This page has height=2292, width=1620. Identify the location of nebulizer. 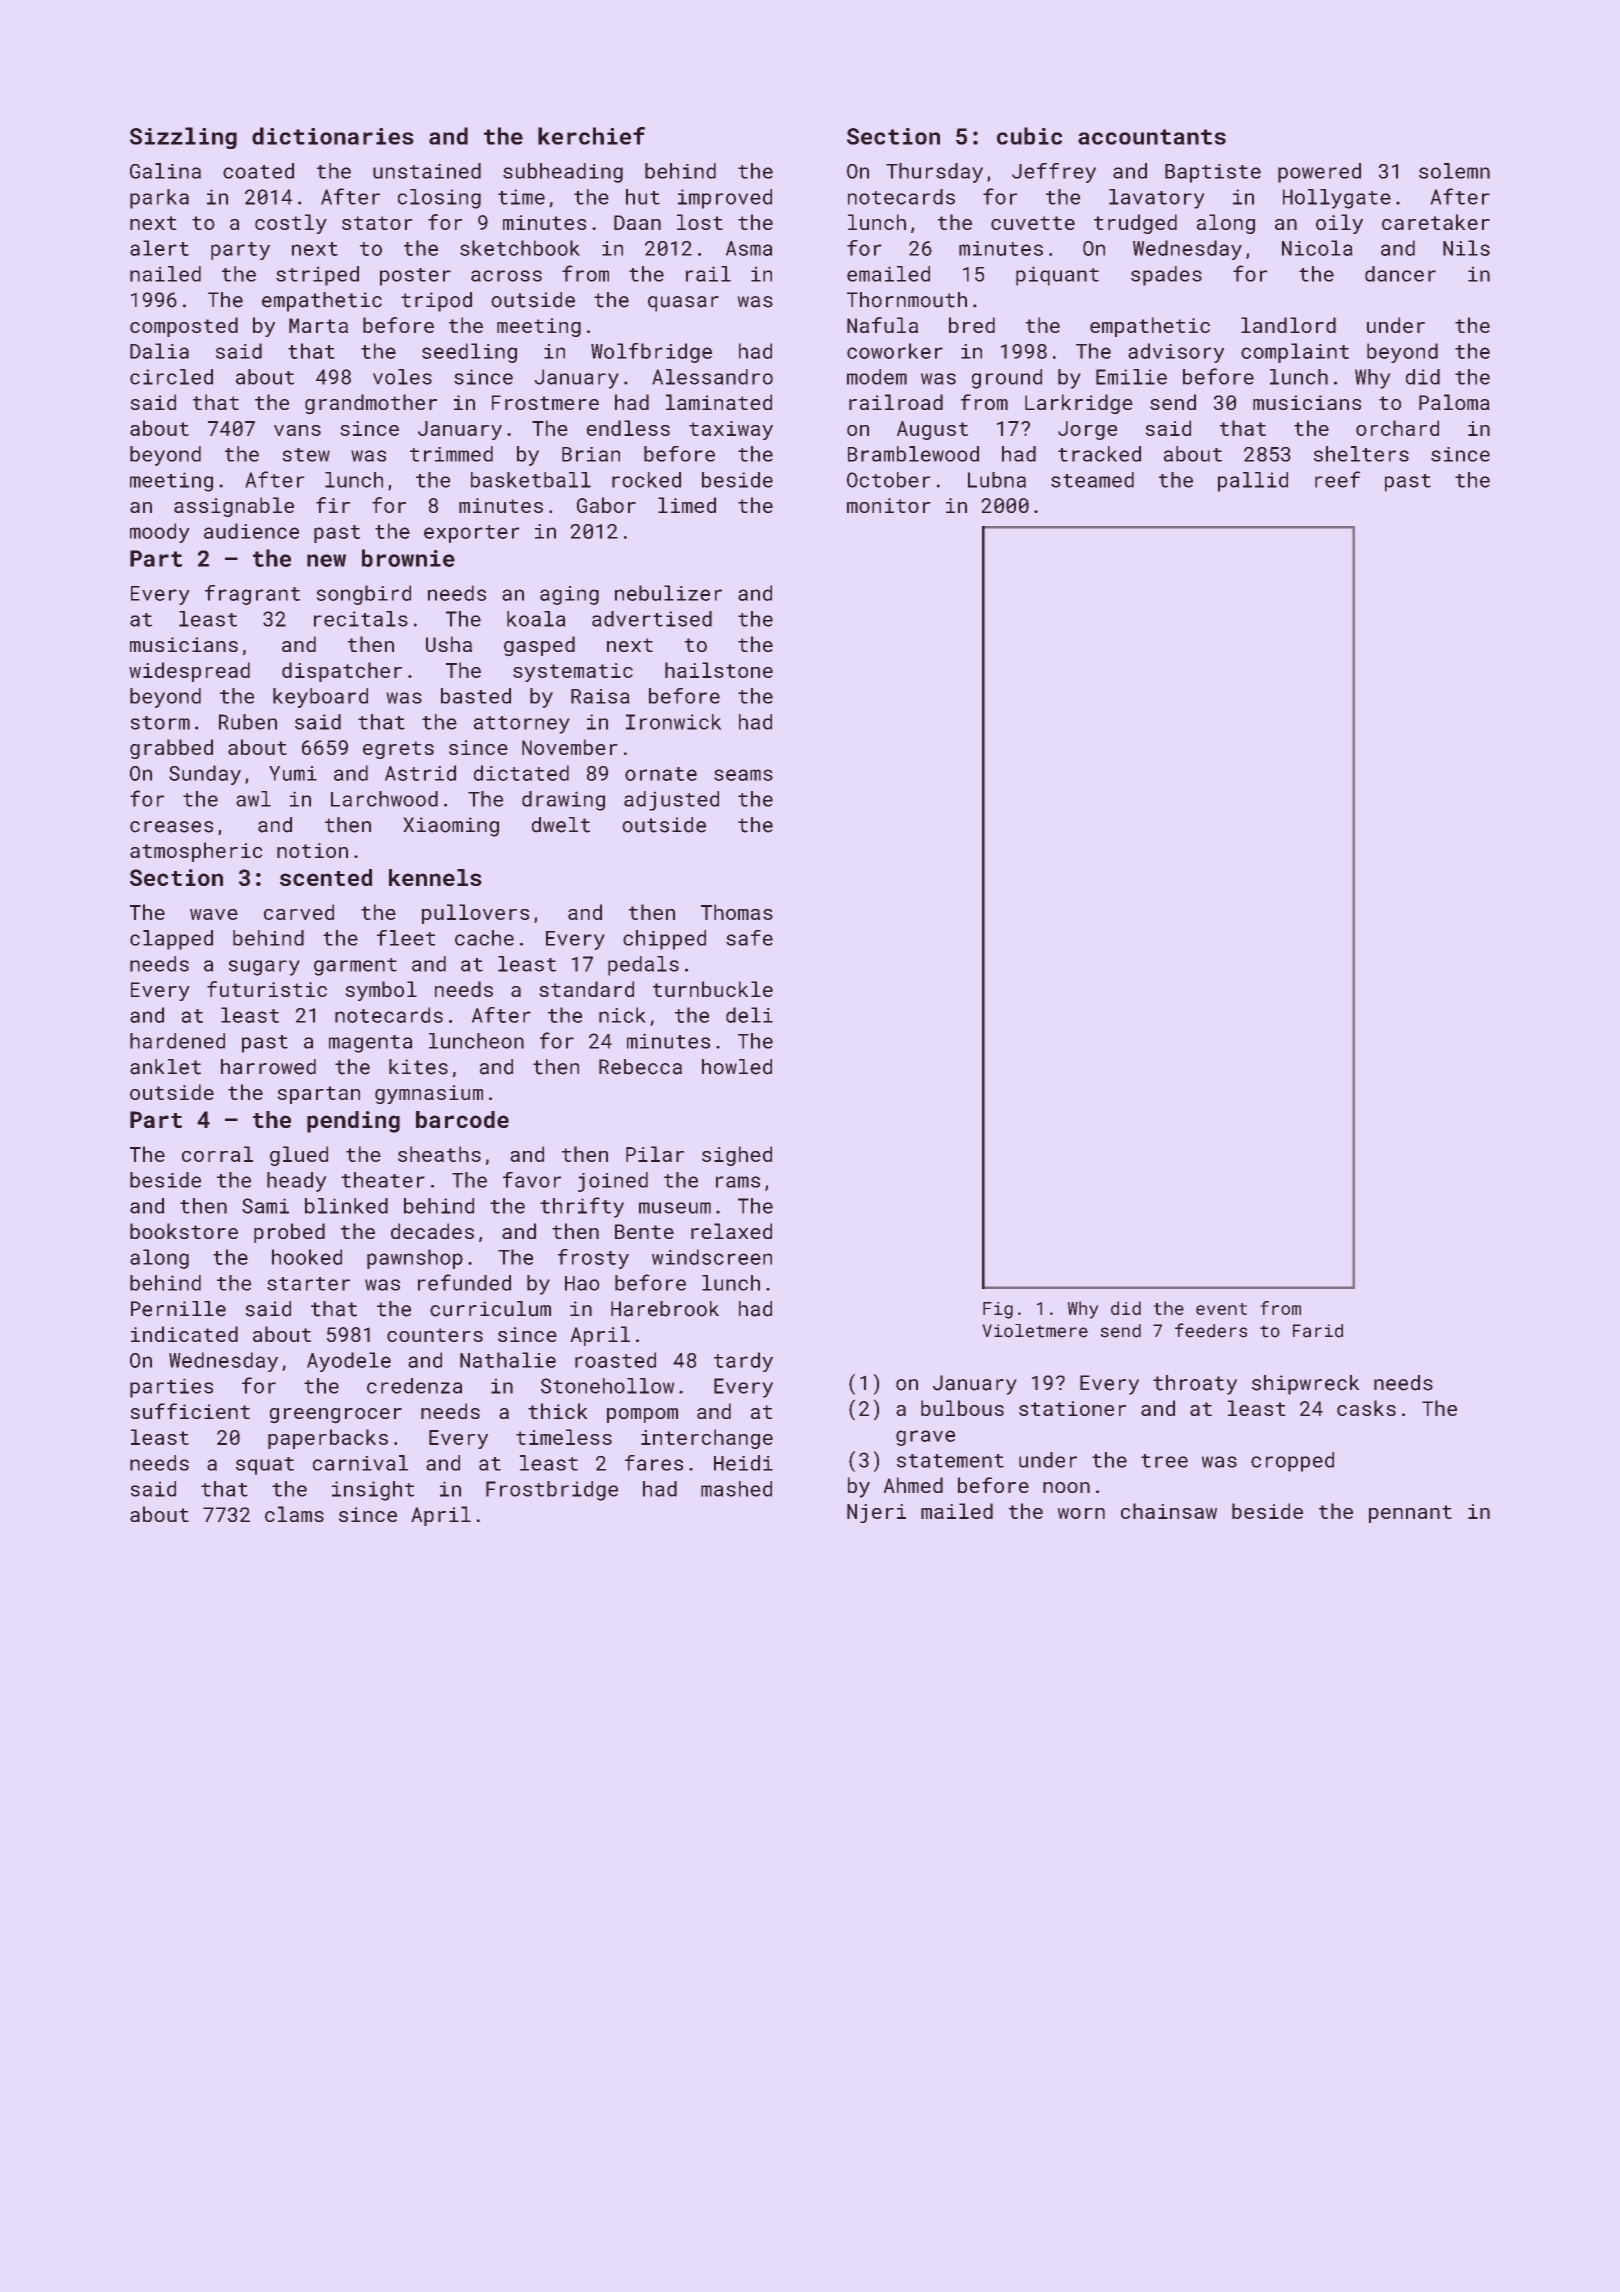
(668, 593).
